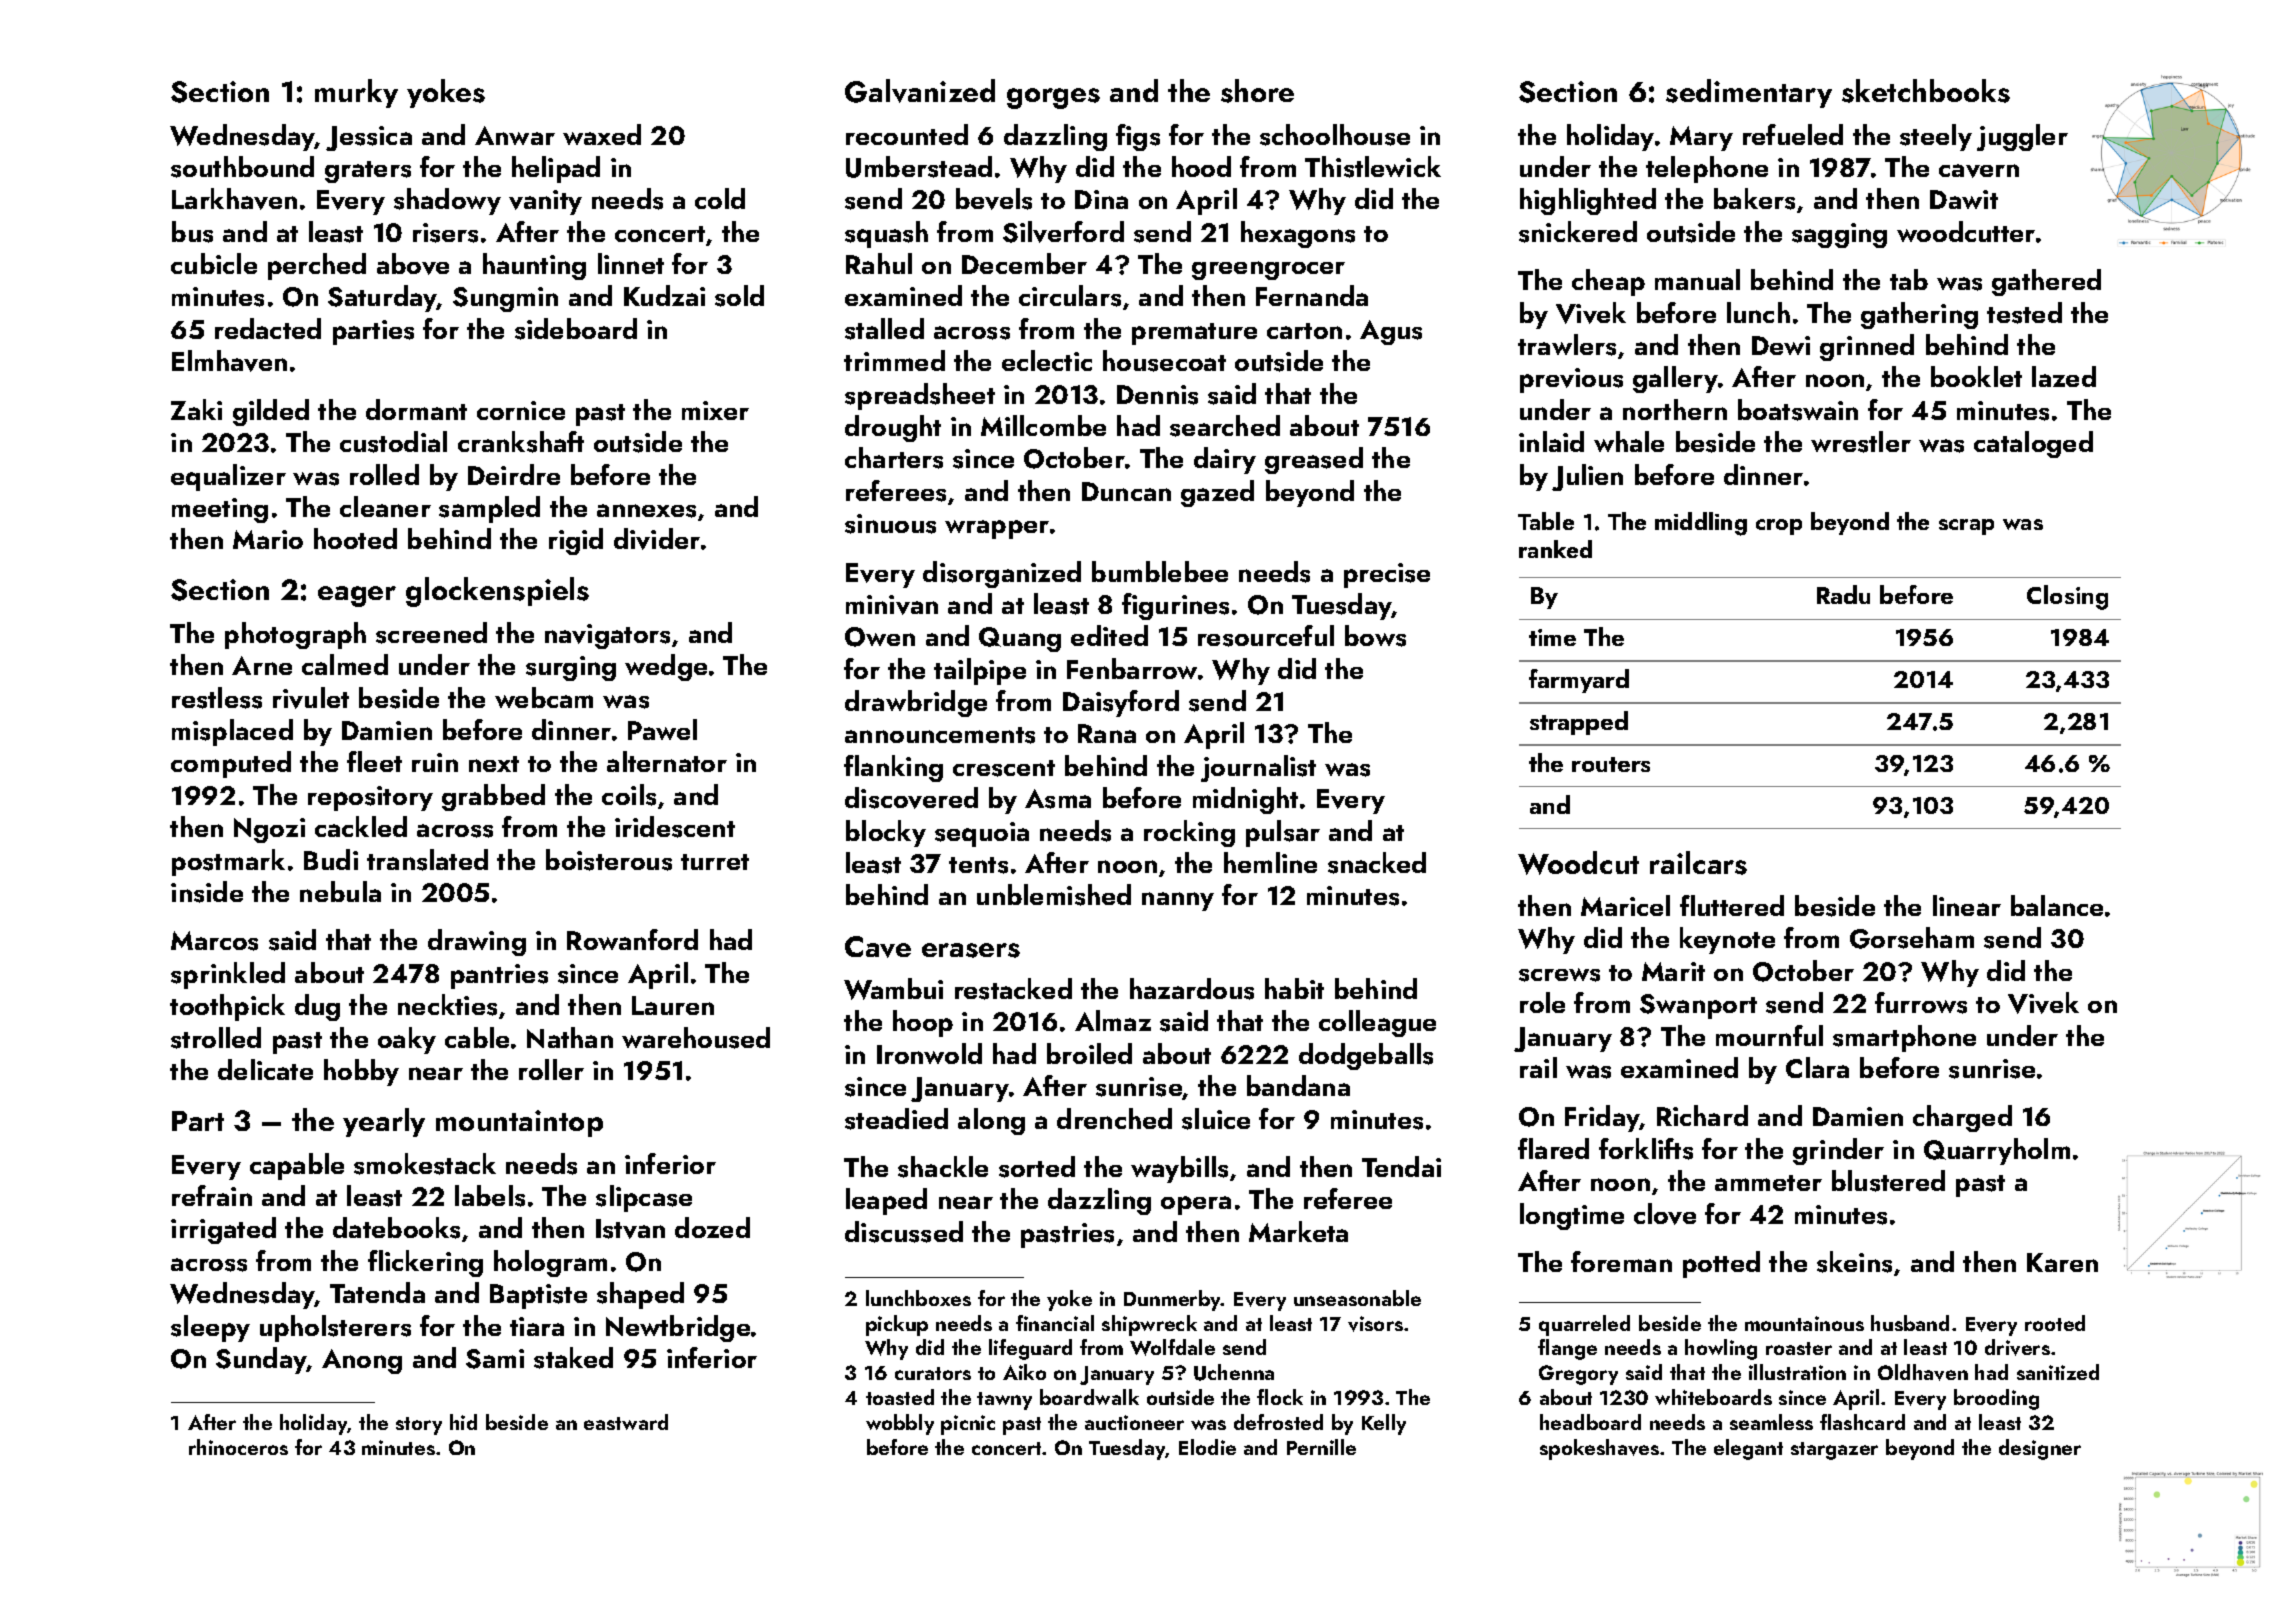 The image size is (2292, 1620). What do you see at coordinates (893, 768) in the document?
I see `flanking` at bounding box center [893, 768].
